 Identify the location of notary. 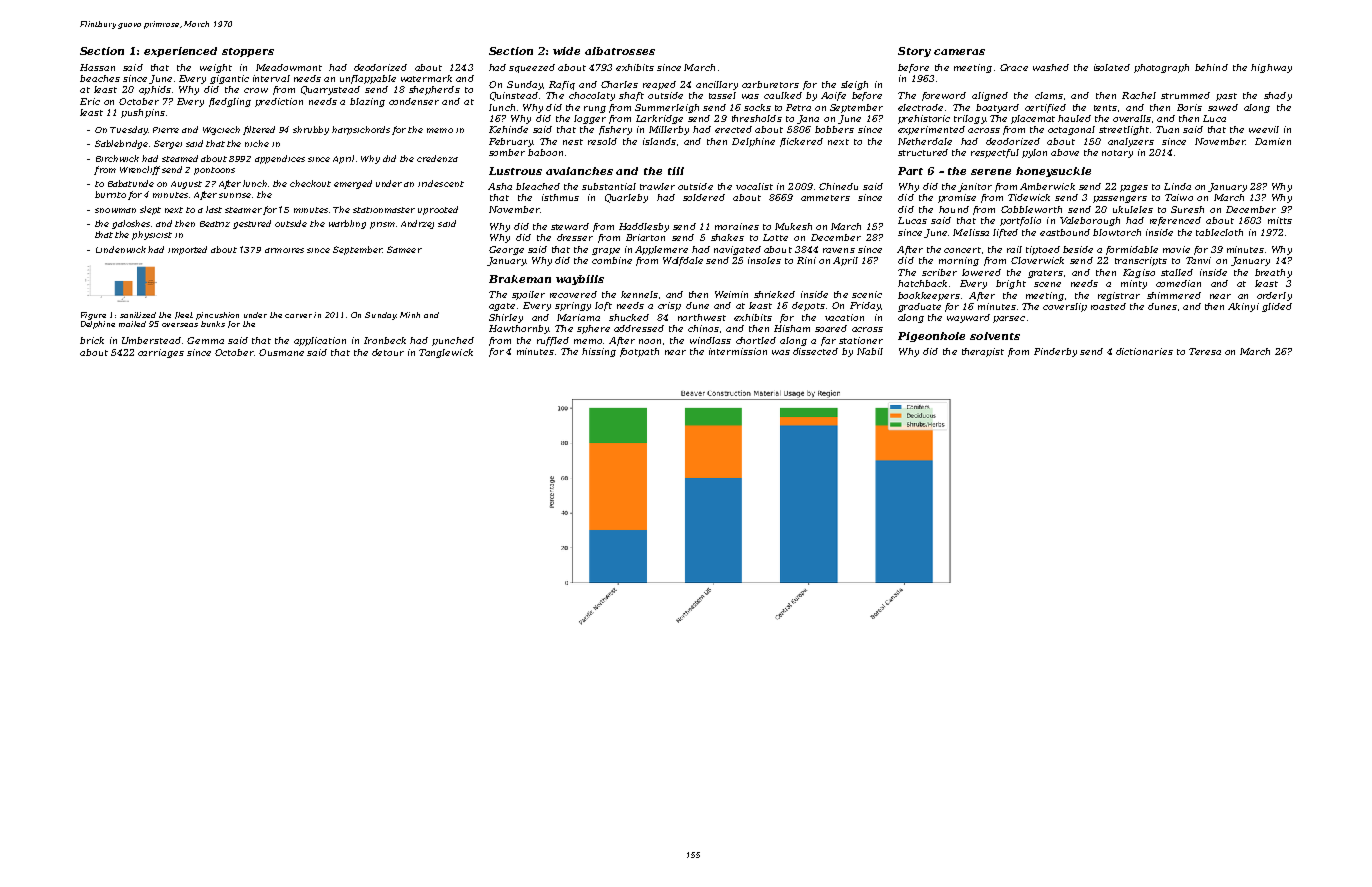
(1117, 154).
